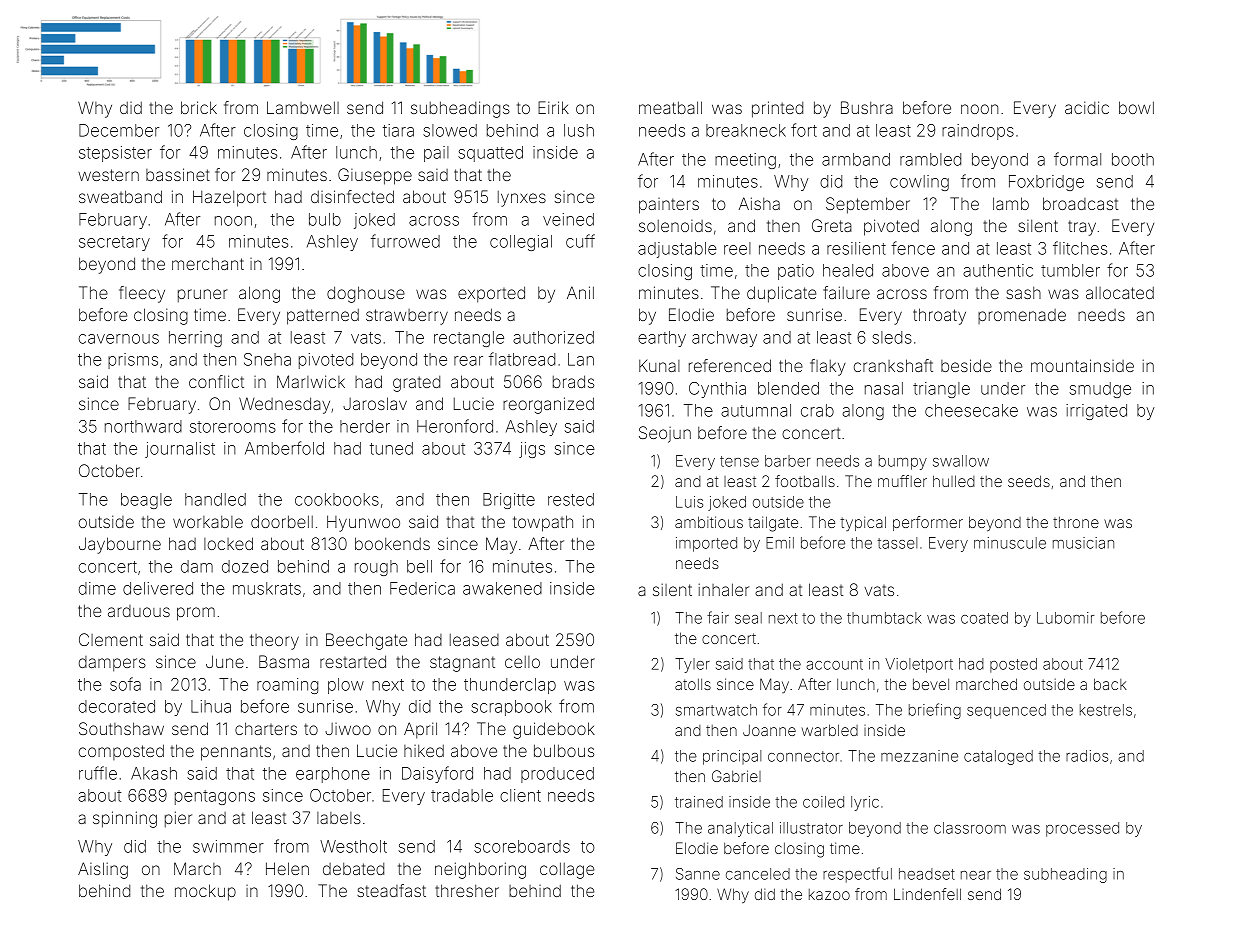  What do you see at coordinates (228, 846) in the screenshot?
I see `swimmer` at bounding box center [228, 846].
